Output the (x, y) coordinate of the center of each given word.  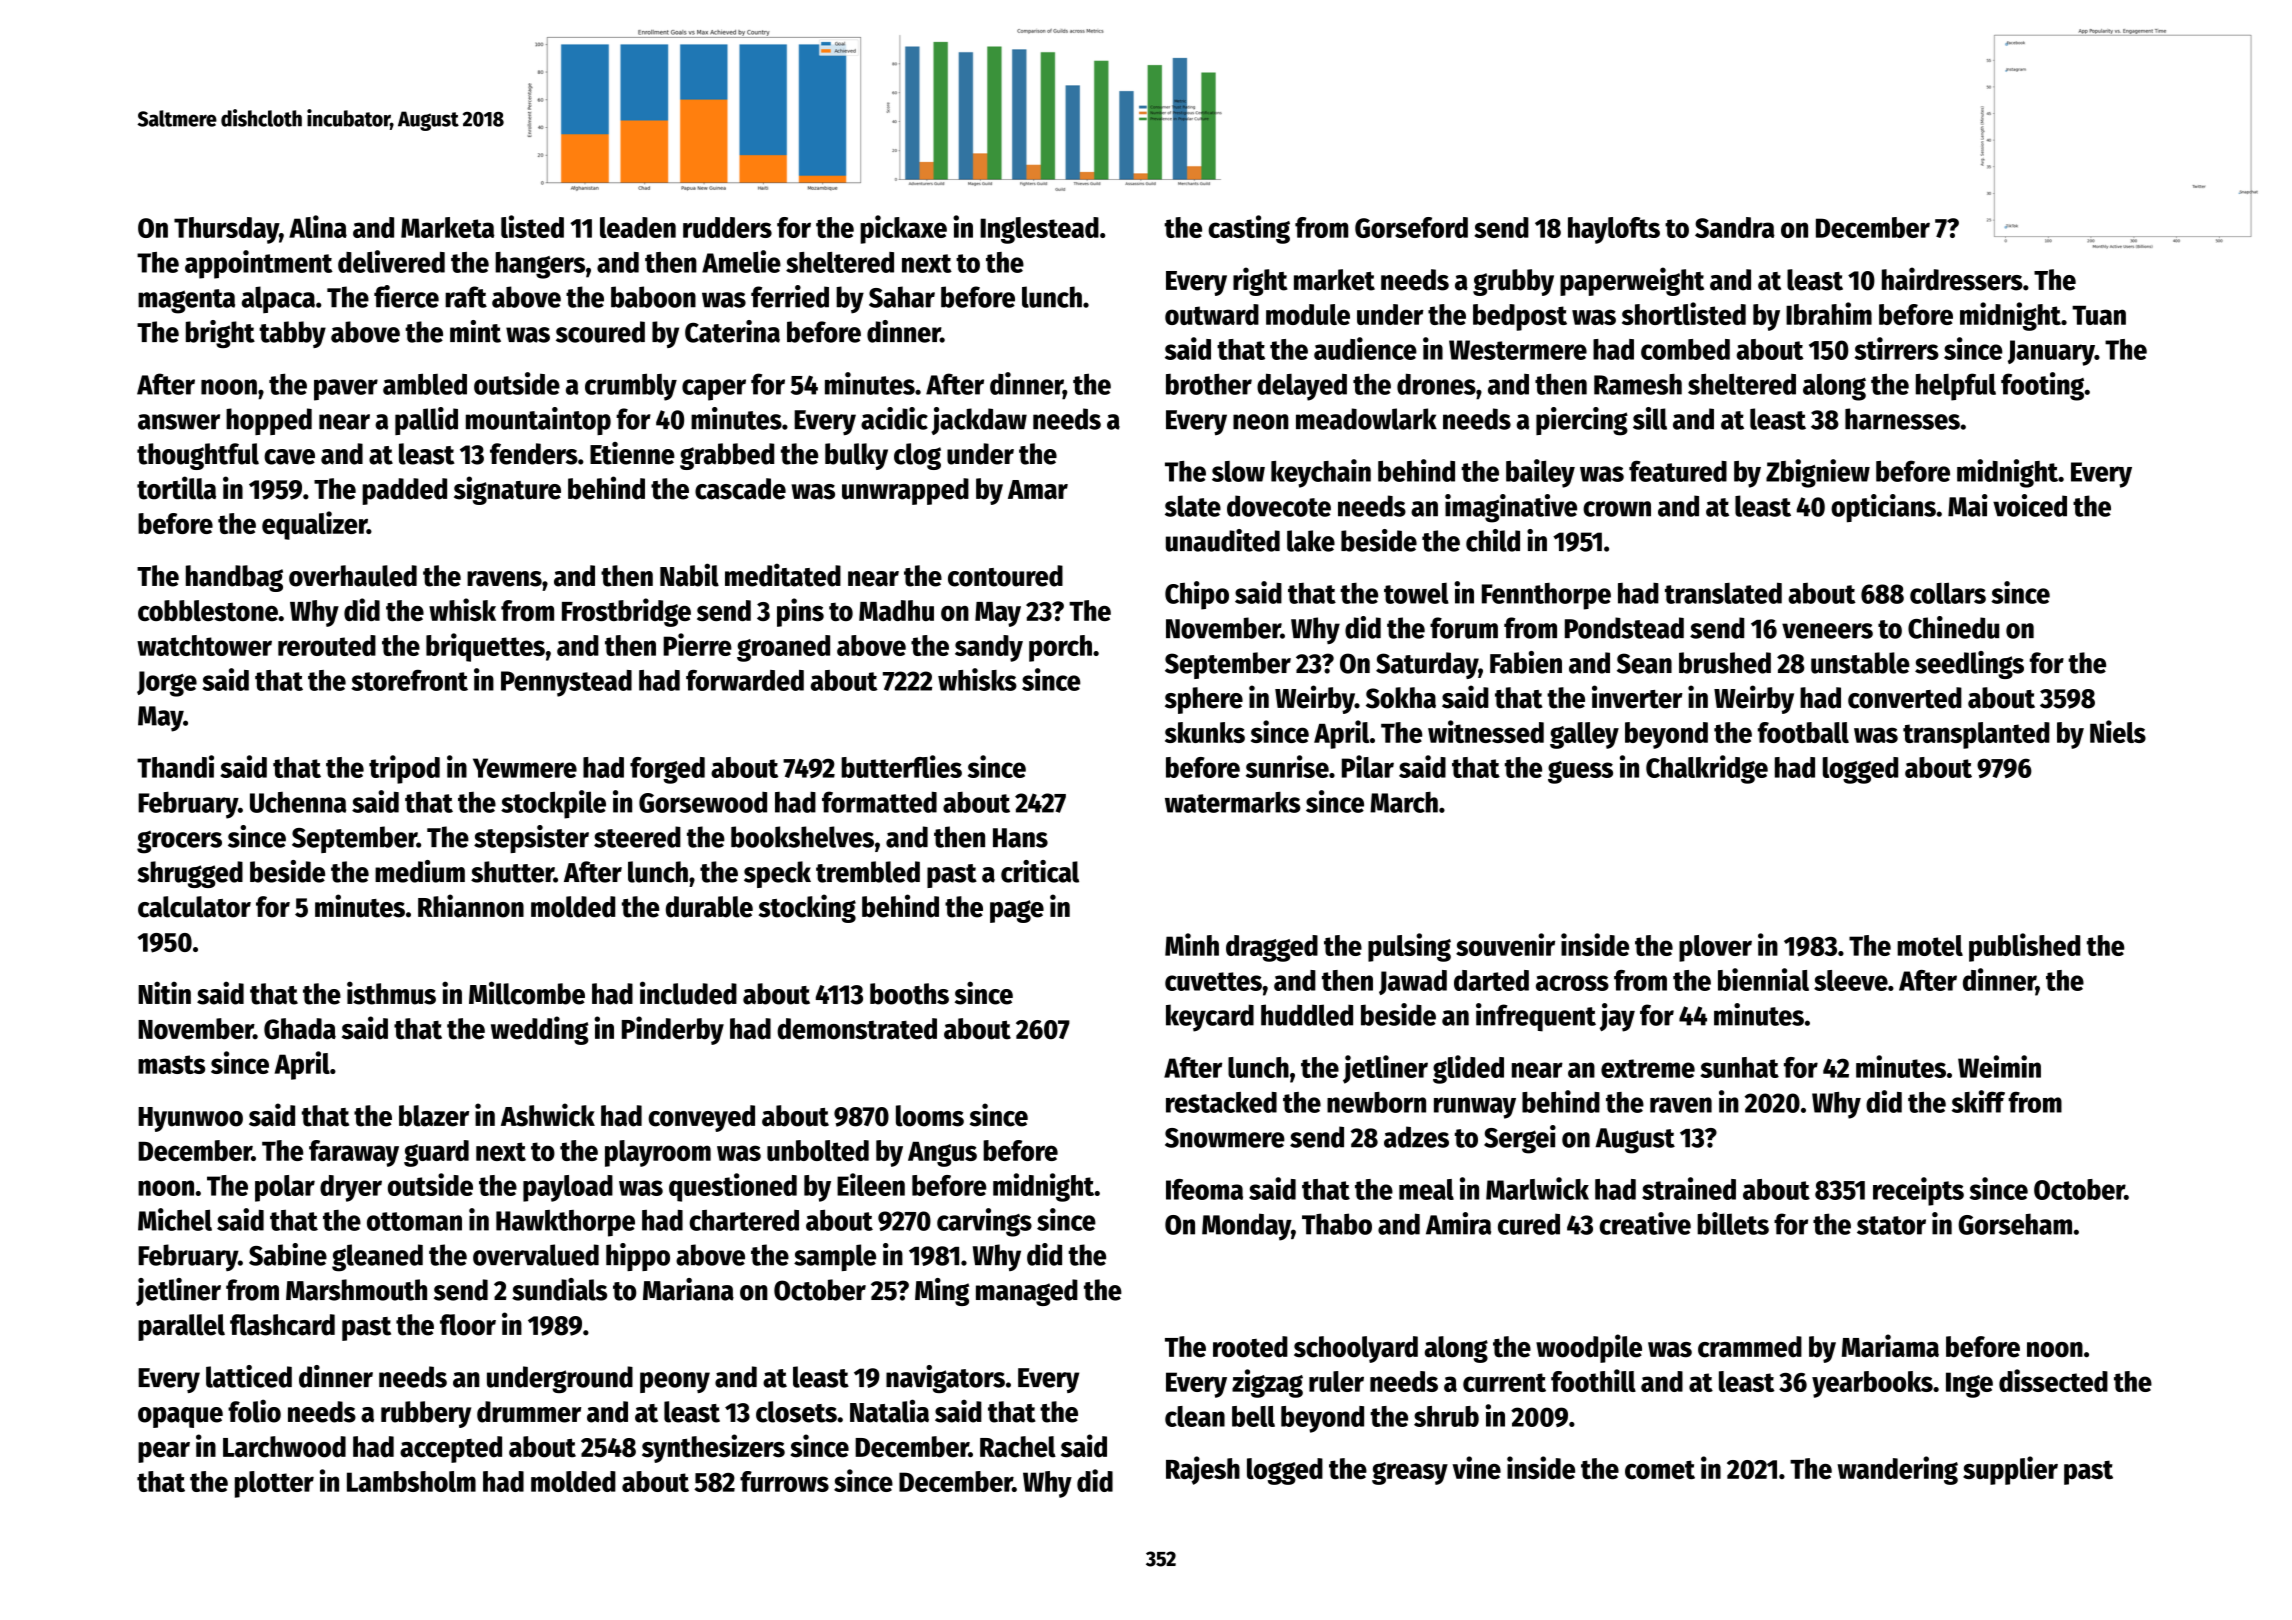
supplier (2010, 1470)
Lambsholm (411, 1481)
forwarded (745, 680)
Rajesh (1203, 1470)
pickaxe (903, 229)
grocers (179, 842)
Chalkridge (1707, 769)
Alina (318, 226)
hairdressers (1952, 279)
